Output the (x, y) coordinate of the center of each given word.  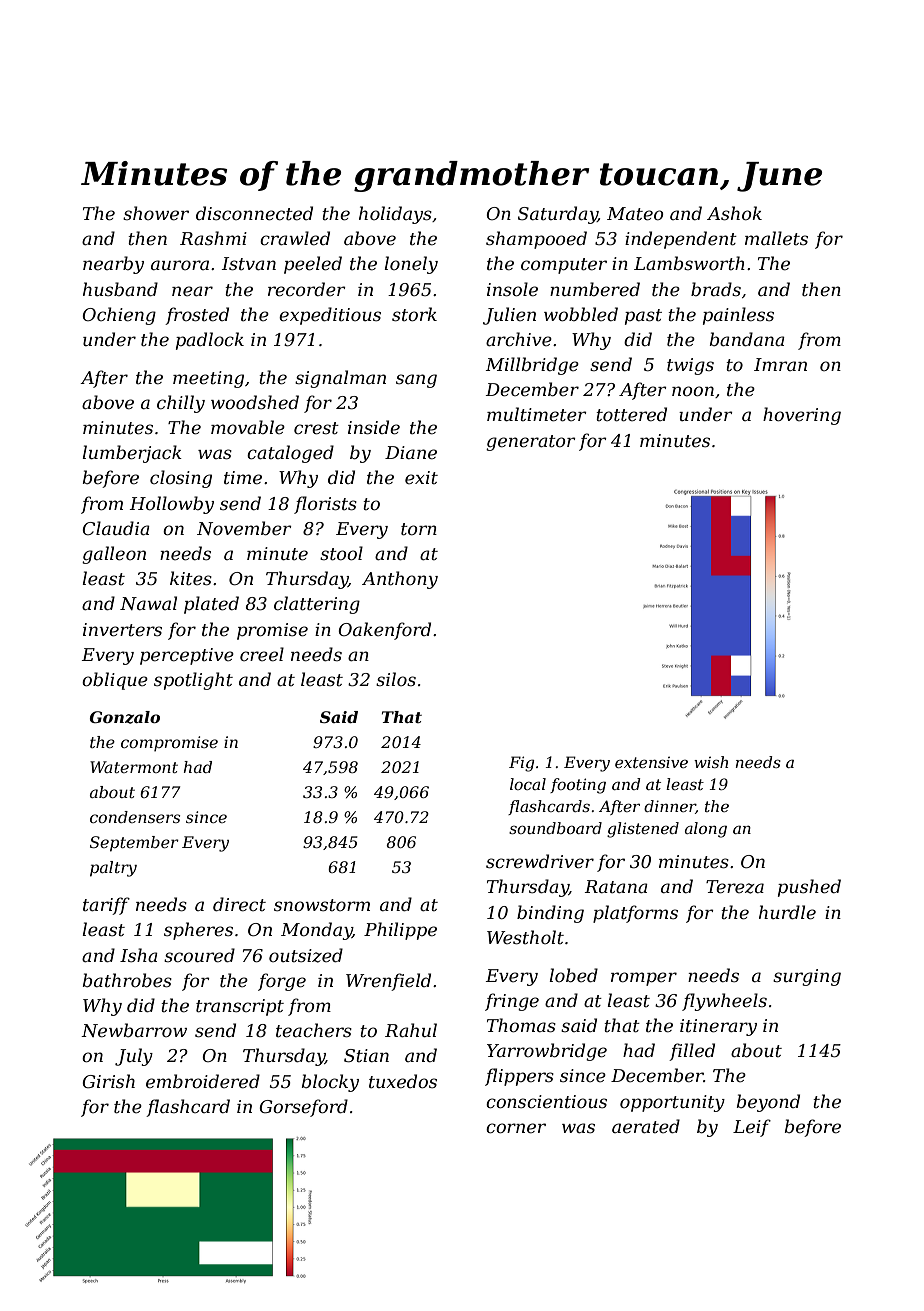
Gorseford (303, 1108)
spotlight (193, 681)
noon (693, 391)
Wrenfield (388, 982)
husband (120, 289)
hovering (802, 416)
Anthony (400, 580)
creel (262, 654)
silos (396, 679)
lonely (411, 265)
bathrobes (127, 980)
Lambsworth (689, 263)
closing (181, 479)
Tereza (735, 887)
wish (711, 762)
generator (531, 443)
